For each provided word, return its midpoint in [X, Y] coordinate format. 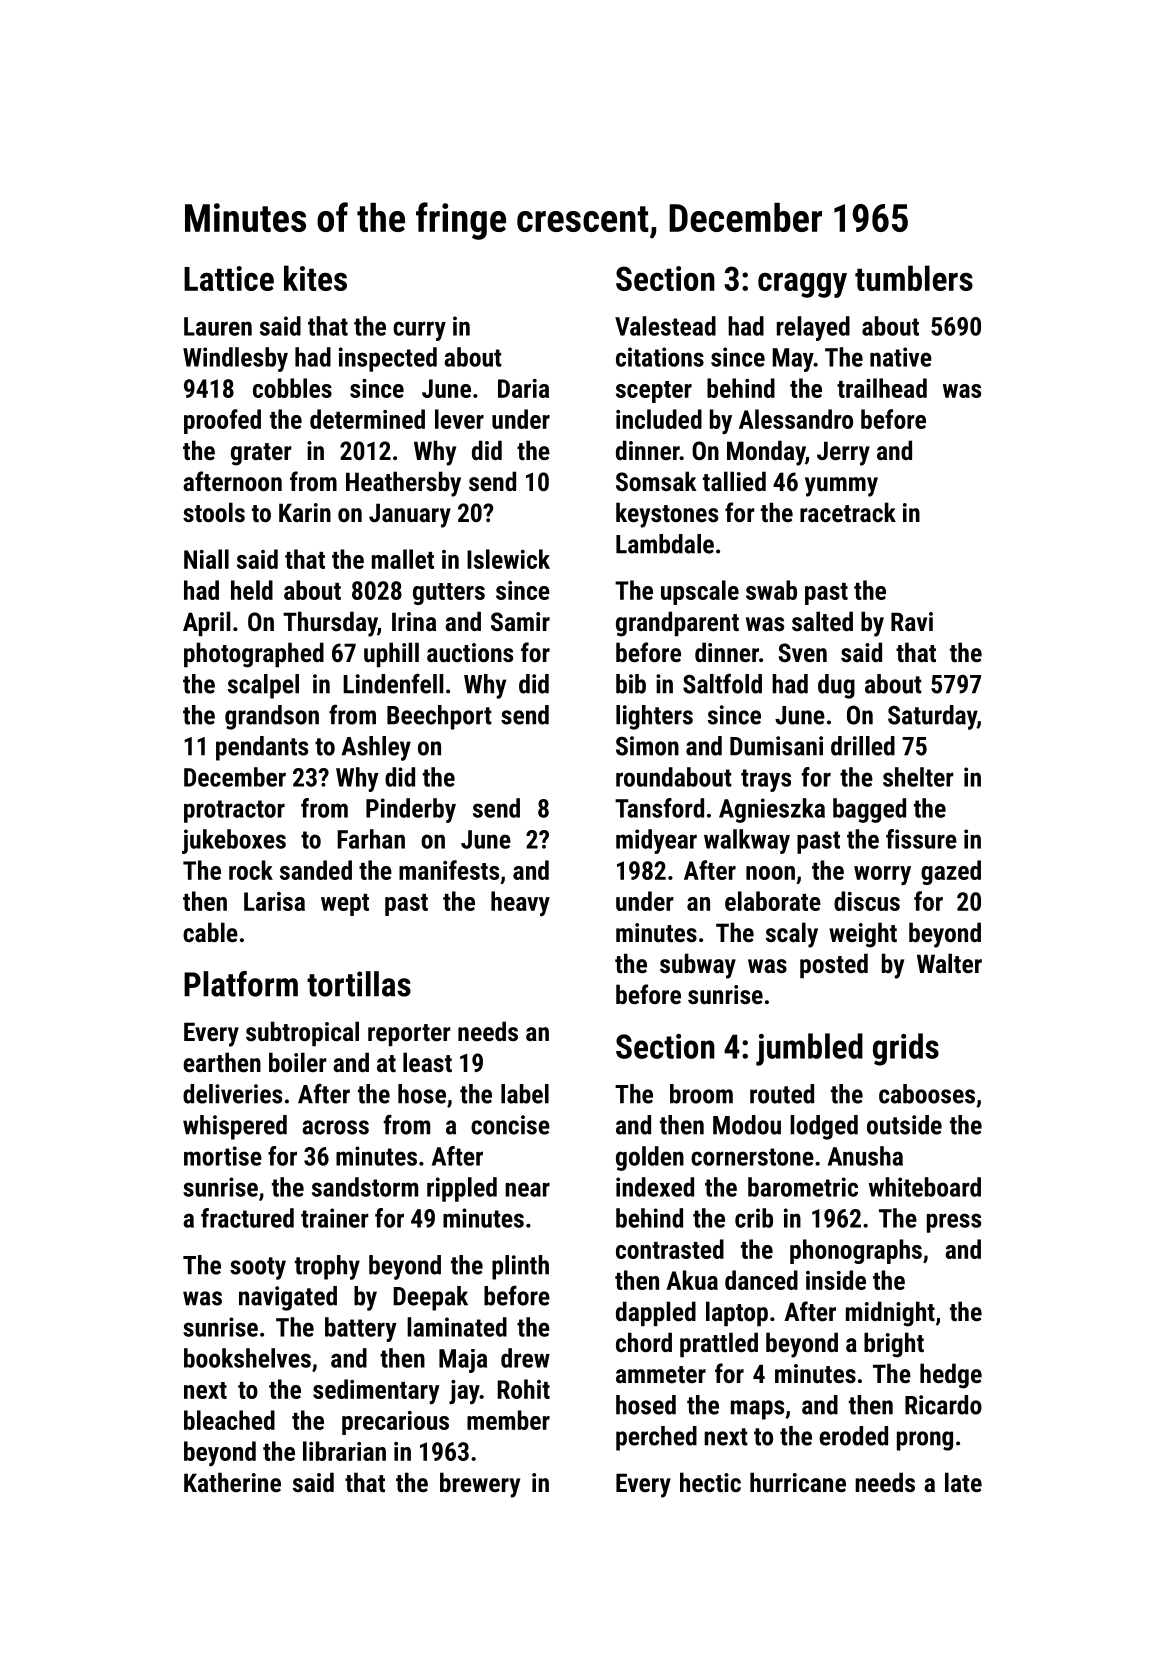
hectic [710, 1482]
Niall [206, 559]
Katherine [232, 1482]
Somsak [656, 481]
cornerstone [752, 1157]
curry [419, 331]
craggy [802, 285]
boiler [298, 1062]
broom [701, 1094]
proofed [222, 421]
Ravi [912, 621]
